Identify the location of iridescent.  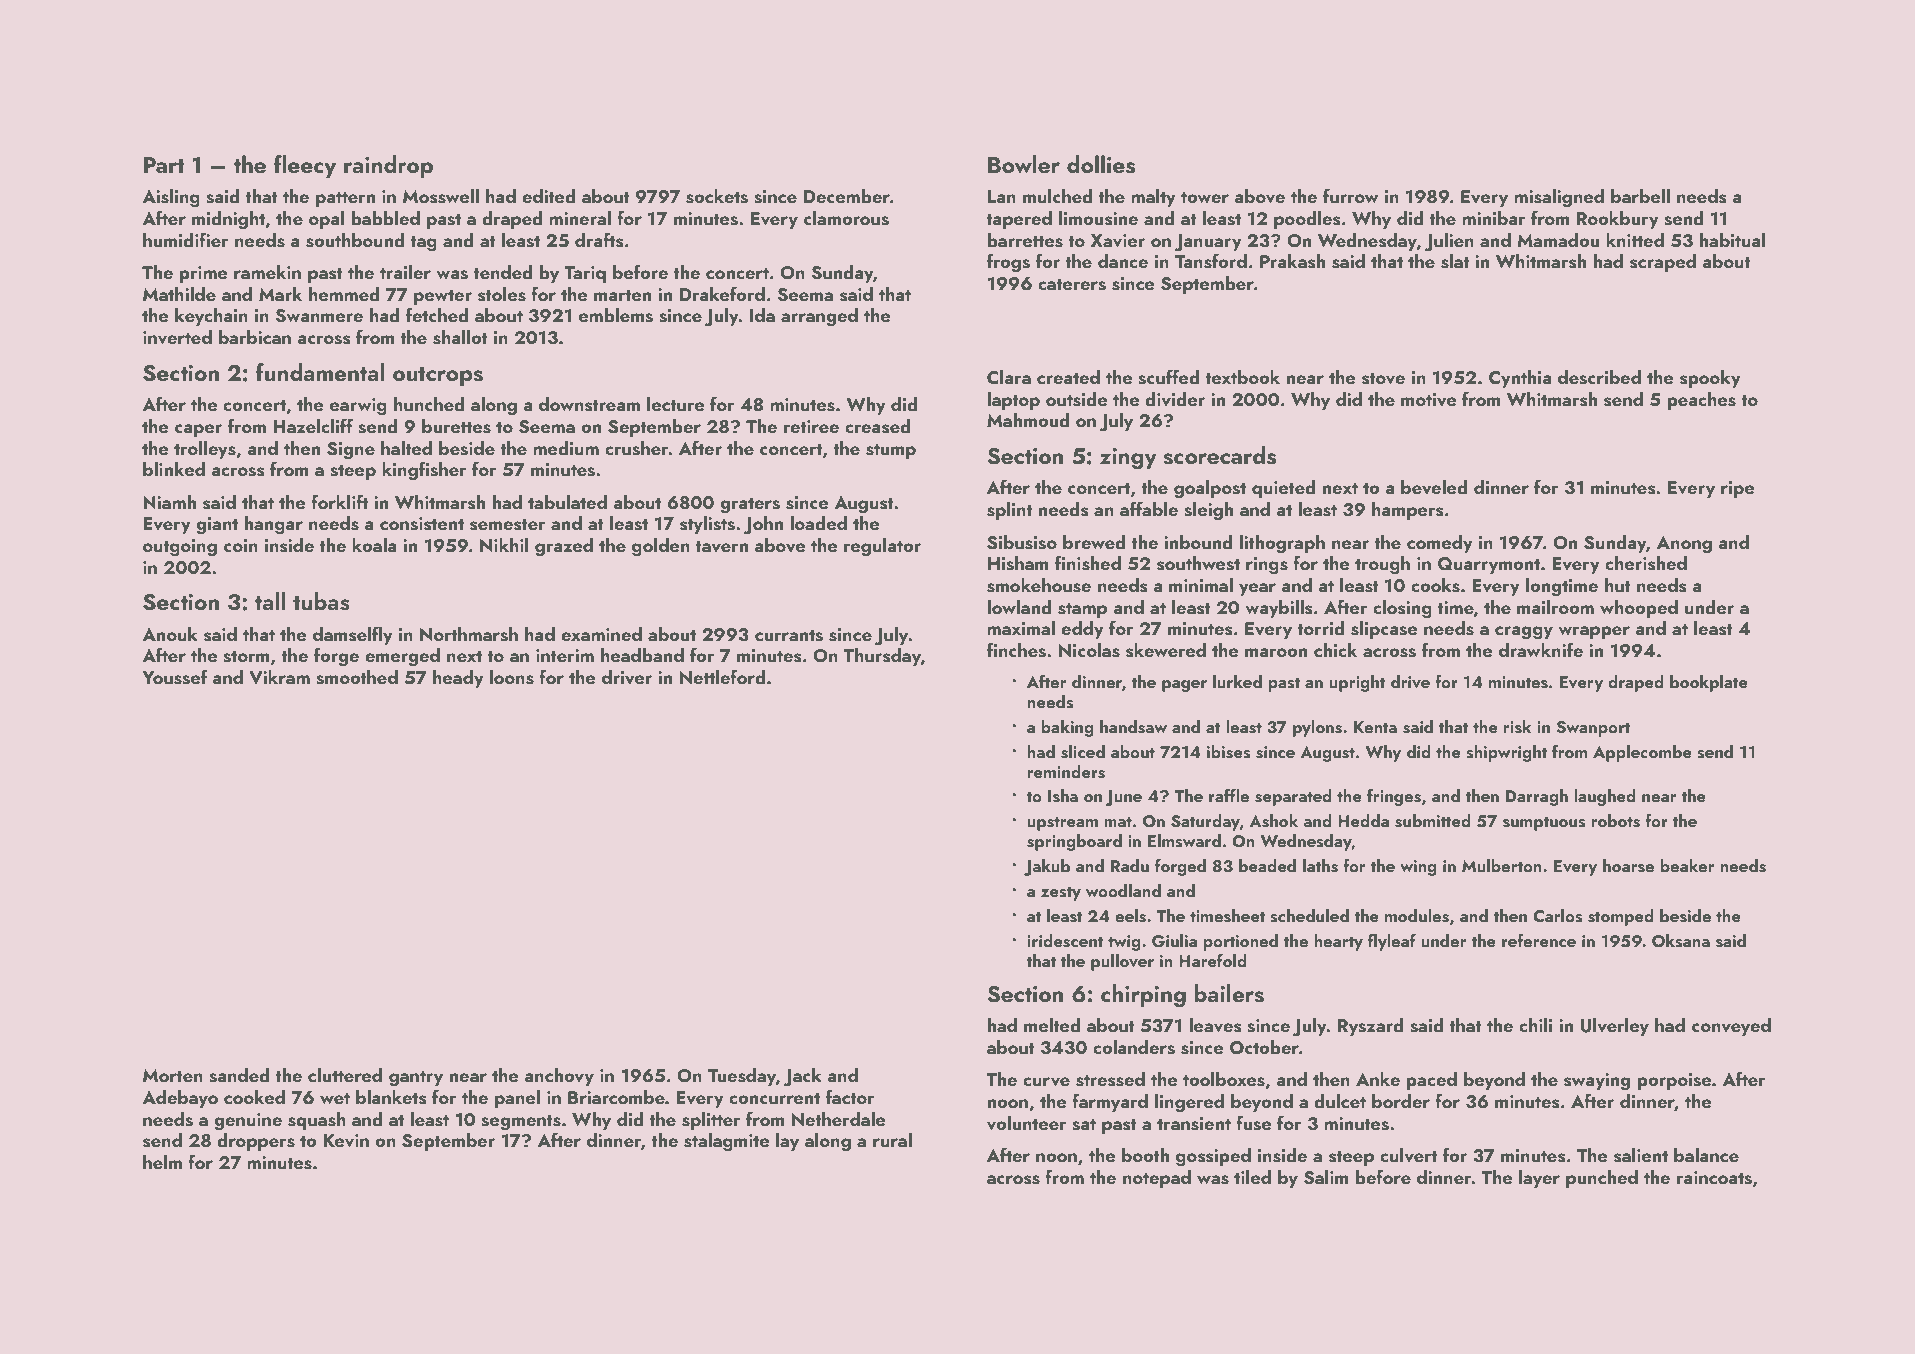
(1065, 941).
